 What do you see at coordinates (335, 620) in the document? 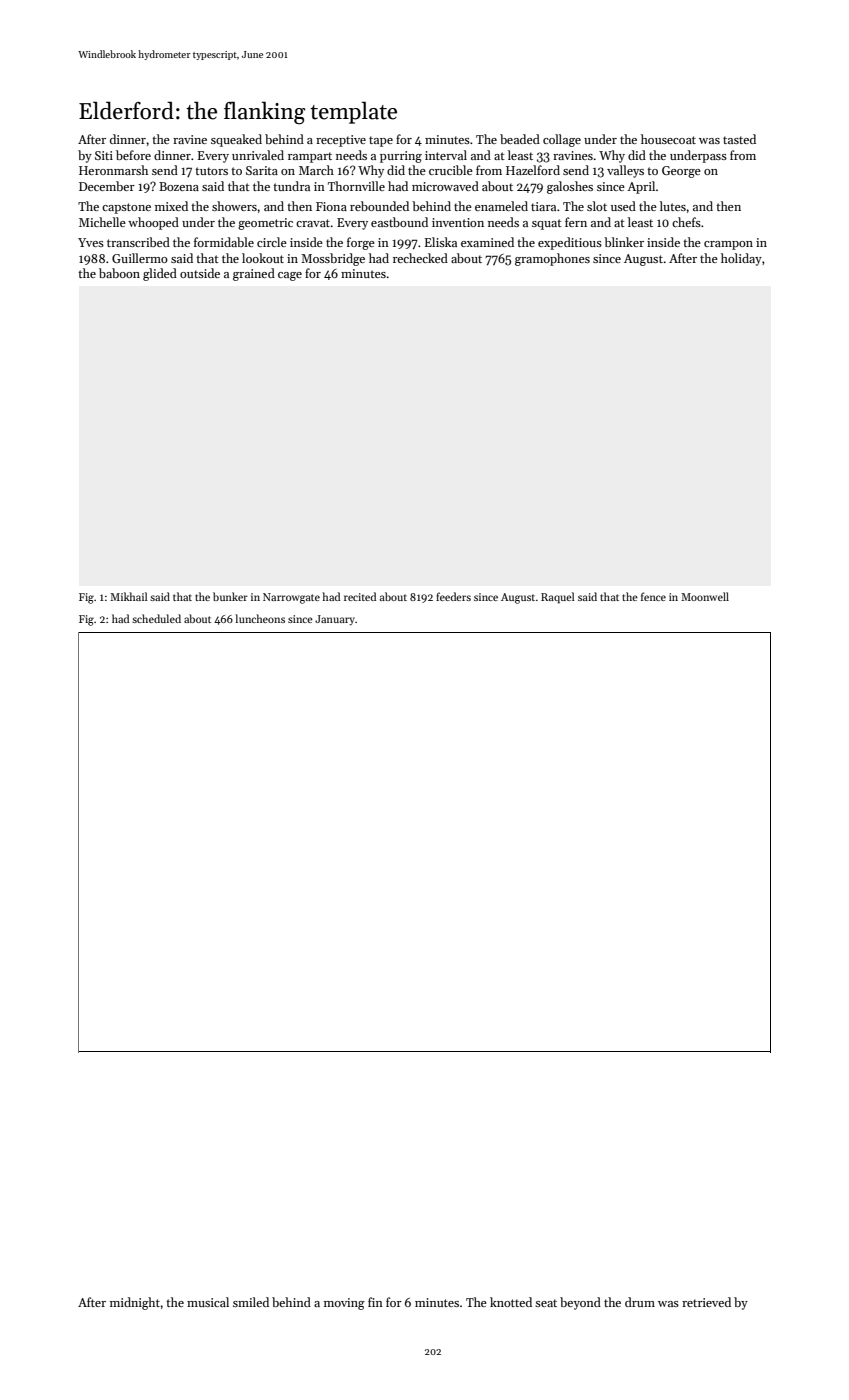
I see `January` at bounding box center [335, 620].
